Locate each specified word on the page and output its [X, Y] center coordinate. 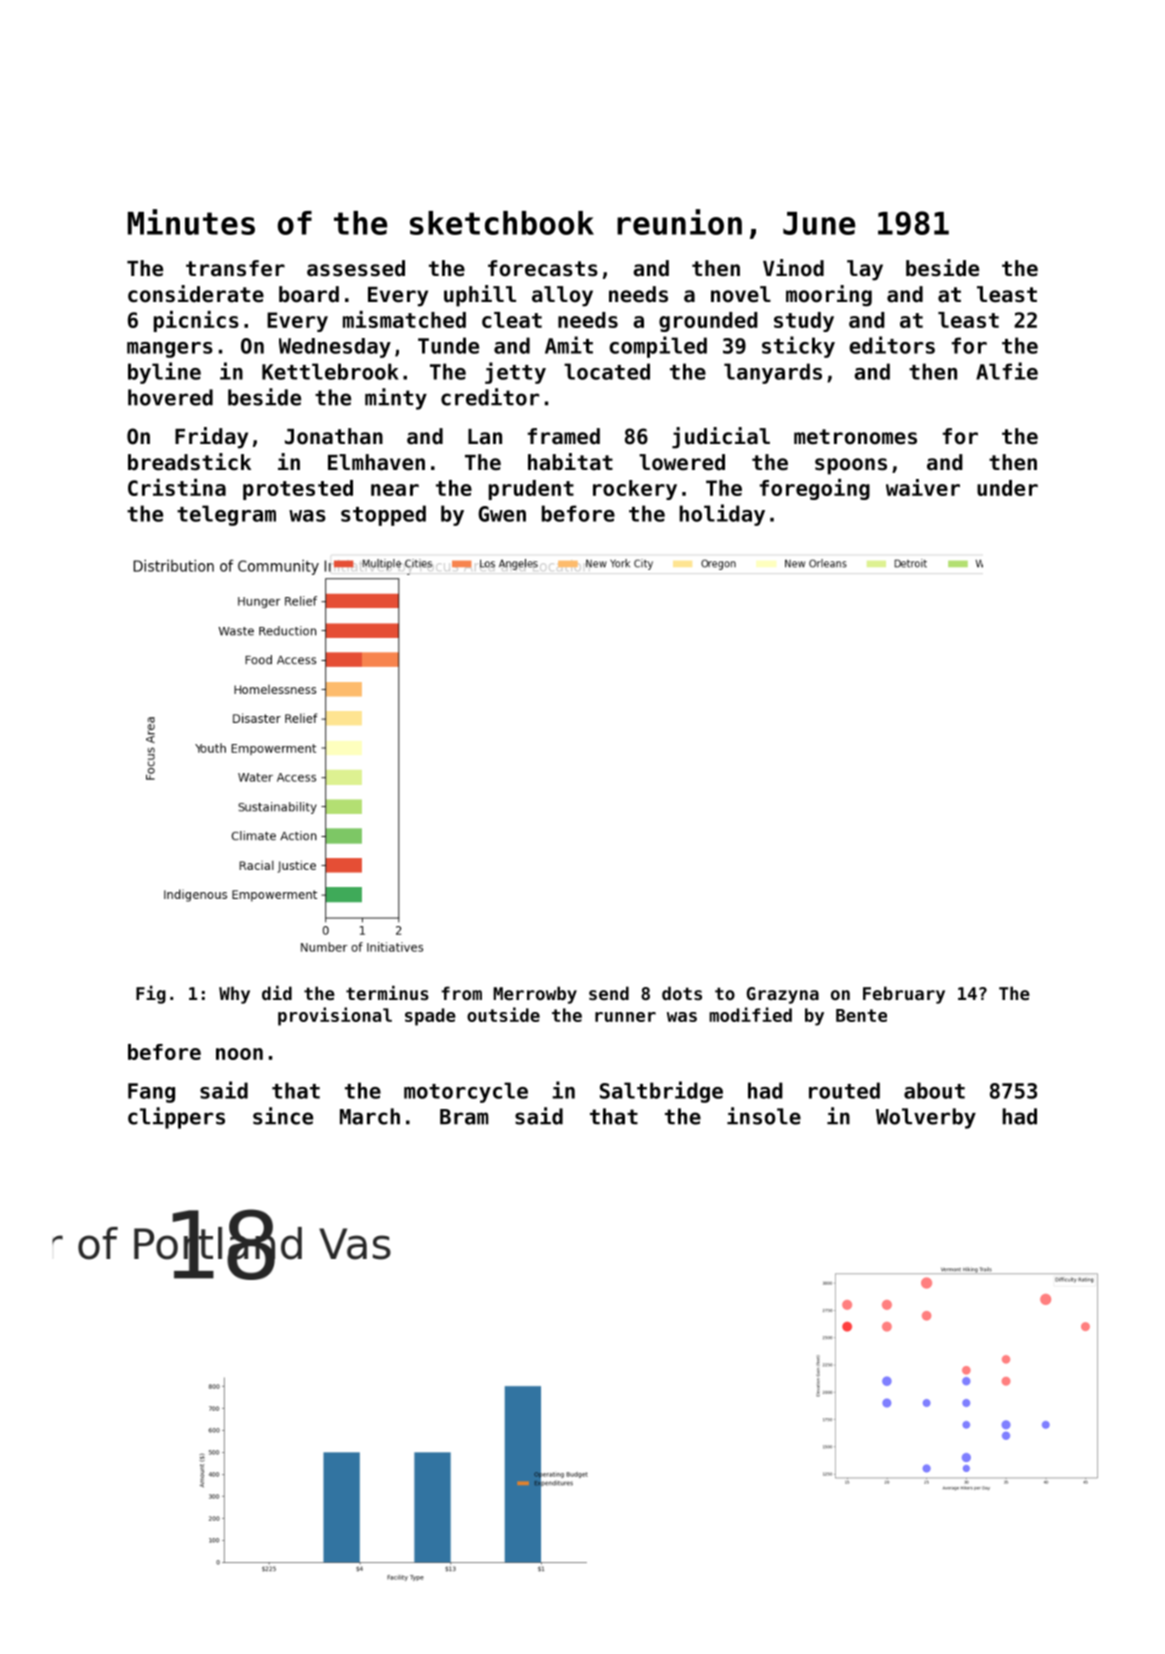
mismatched [404, 319]
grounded [708, 322]
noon [239, 1054]
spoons [851, 466]
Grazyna [783, 995]
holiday [722, 515]
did [277, 993]
